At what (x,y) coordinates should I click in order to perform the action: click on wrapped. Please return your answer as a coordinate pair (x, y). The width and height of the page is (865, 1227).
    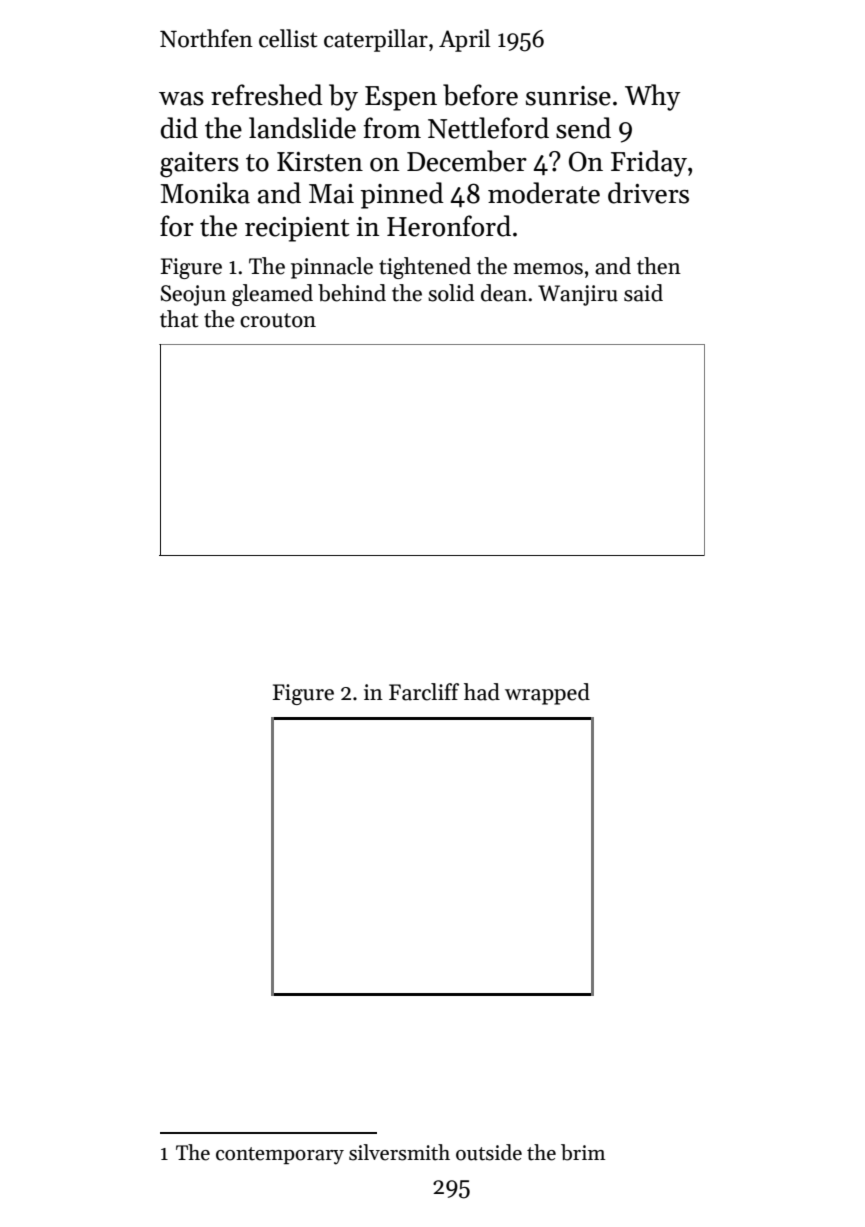
    Looking at the image, I should click on (547, 694).
